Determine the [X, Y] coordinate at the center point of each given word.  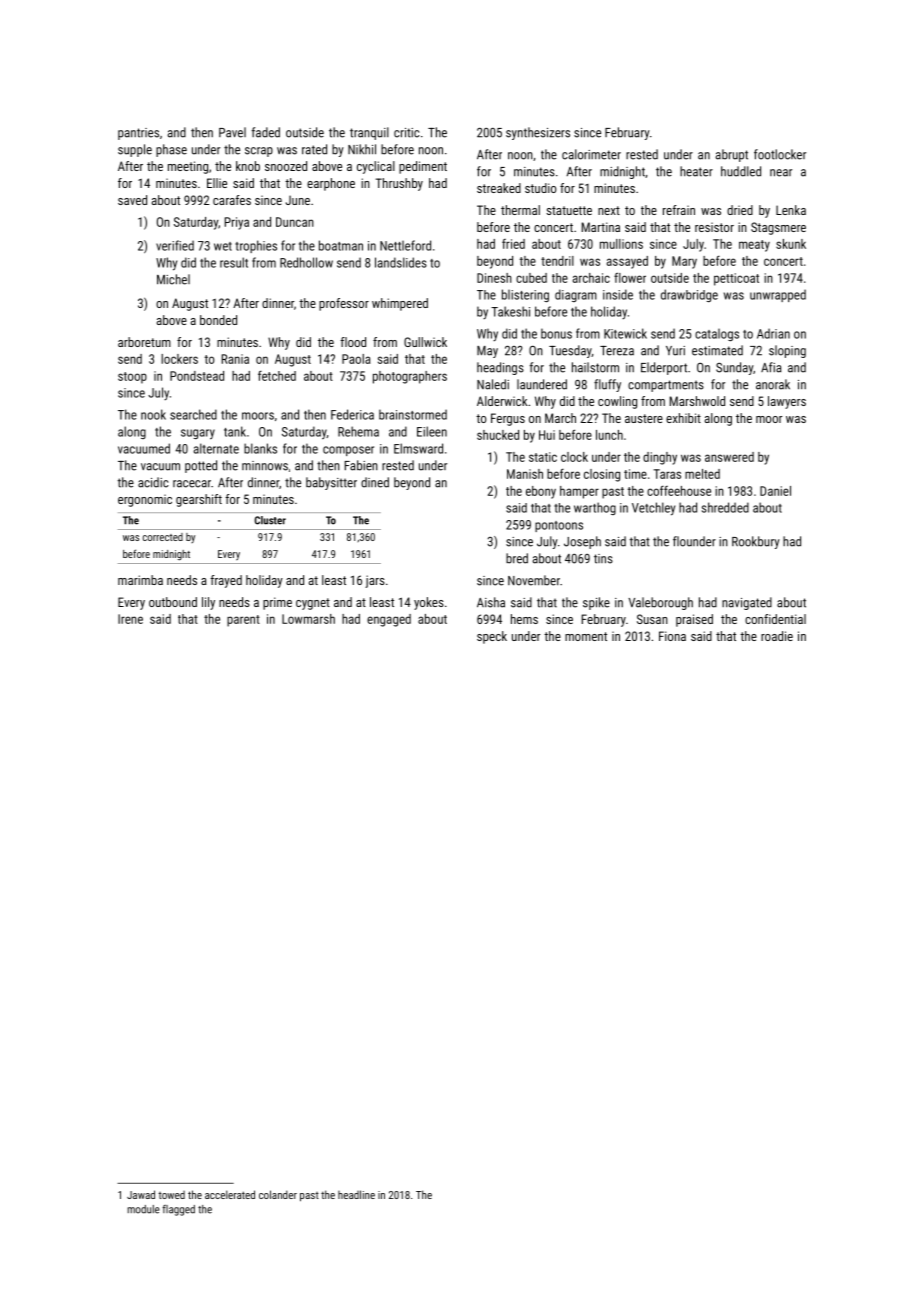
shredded [725, 507]
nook [153, 414]
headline [356, 1194]
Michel [173, 279]
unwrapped [778, 295]
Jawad [141, 1194]
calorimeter [591, 154]
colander [278, 1194]
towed [171, 1195]
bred [517, 558]
